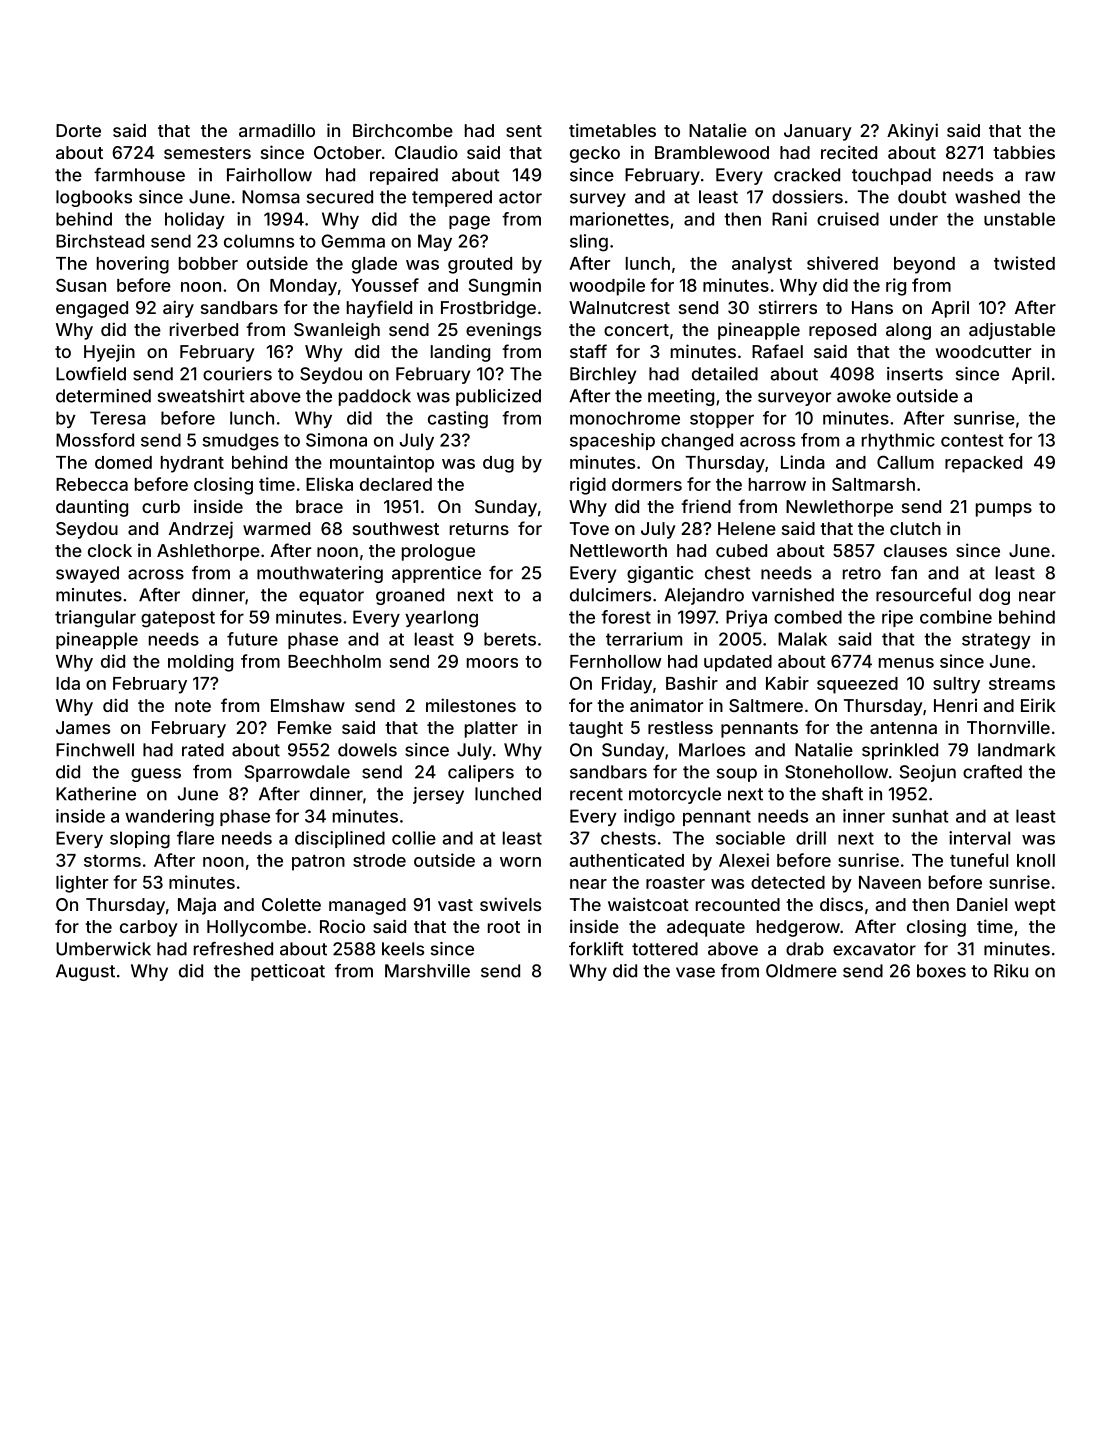 The width and height of the image is (1111, 1437). What do you see at coordinates (903, 728) in the image?
I see `antenna` at bounding box center [903, 728].
